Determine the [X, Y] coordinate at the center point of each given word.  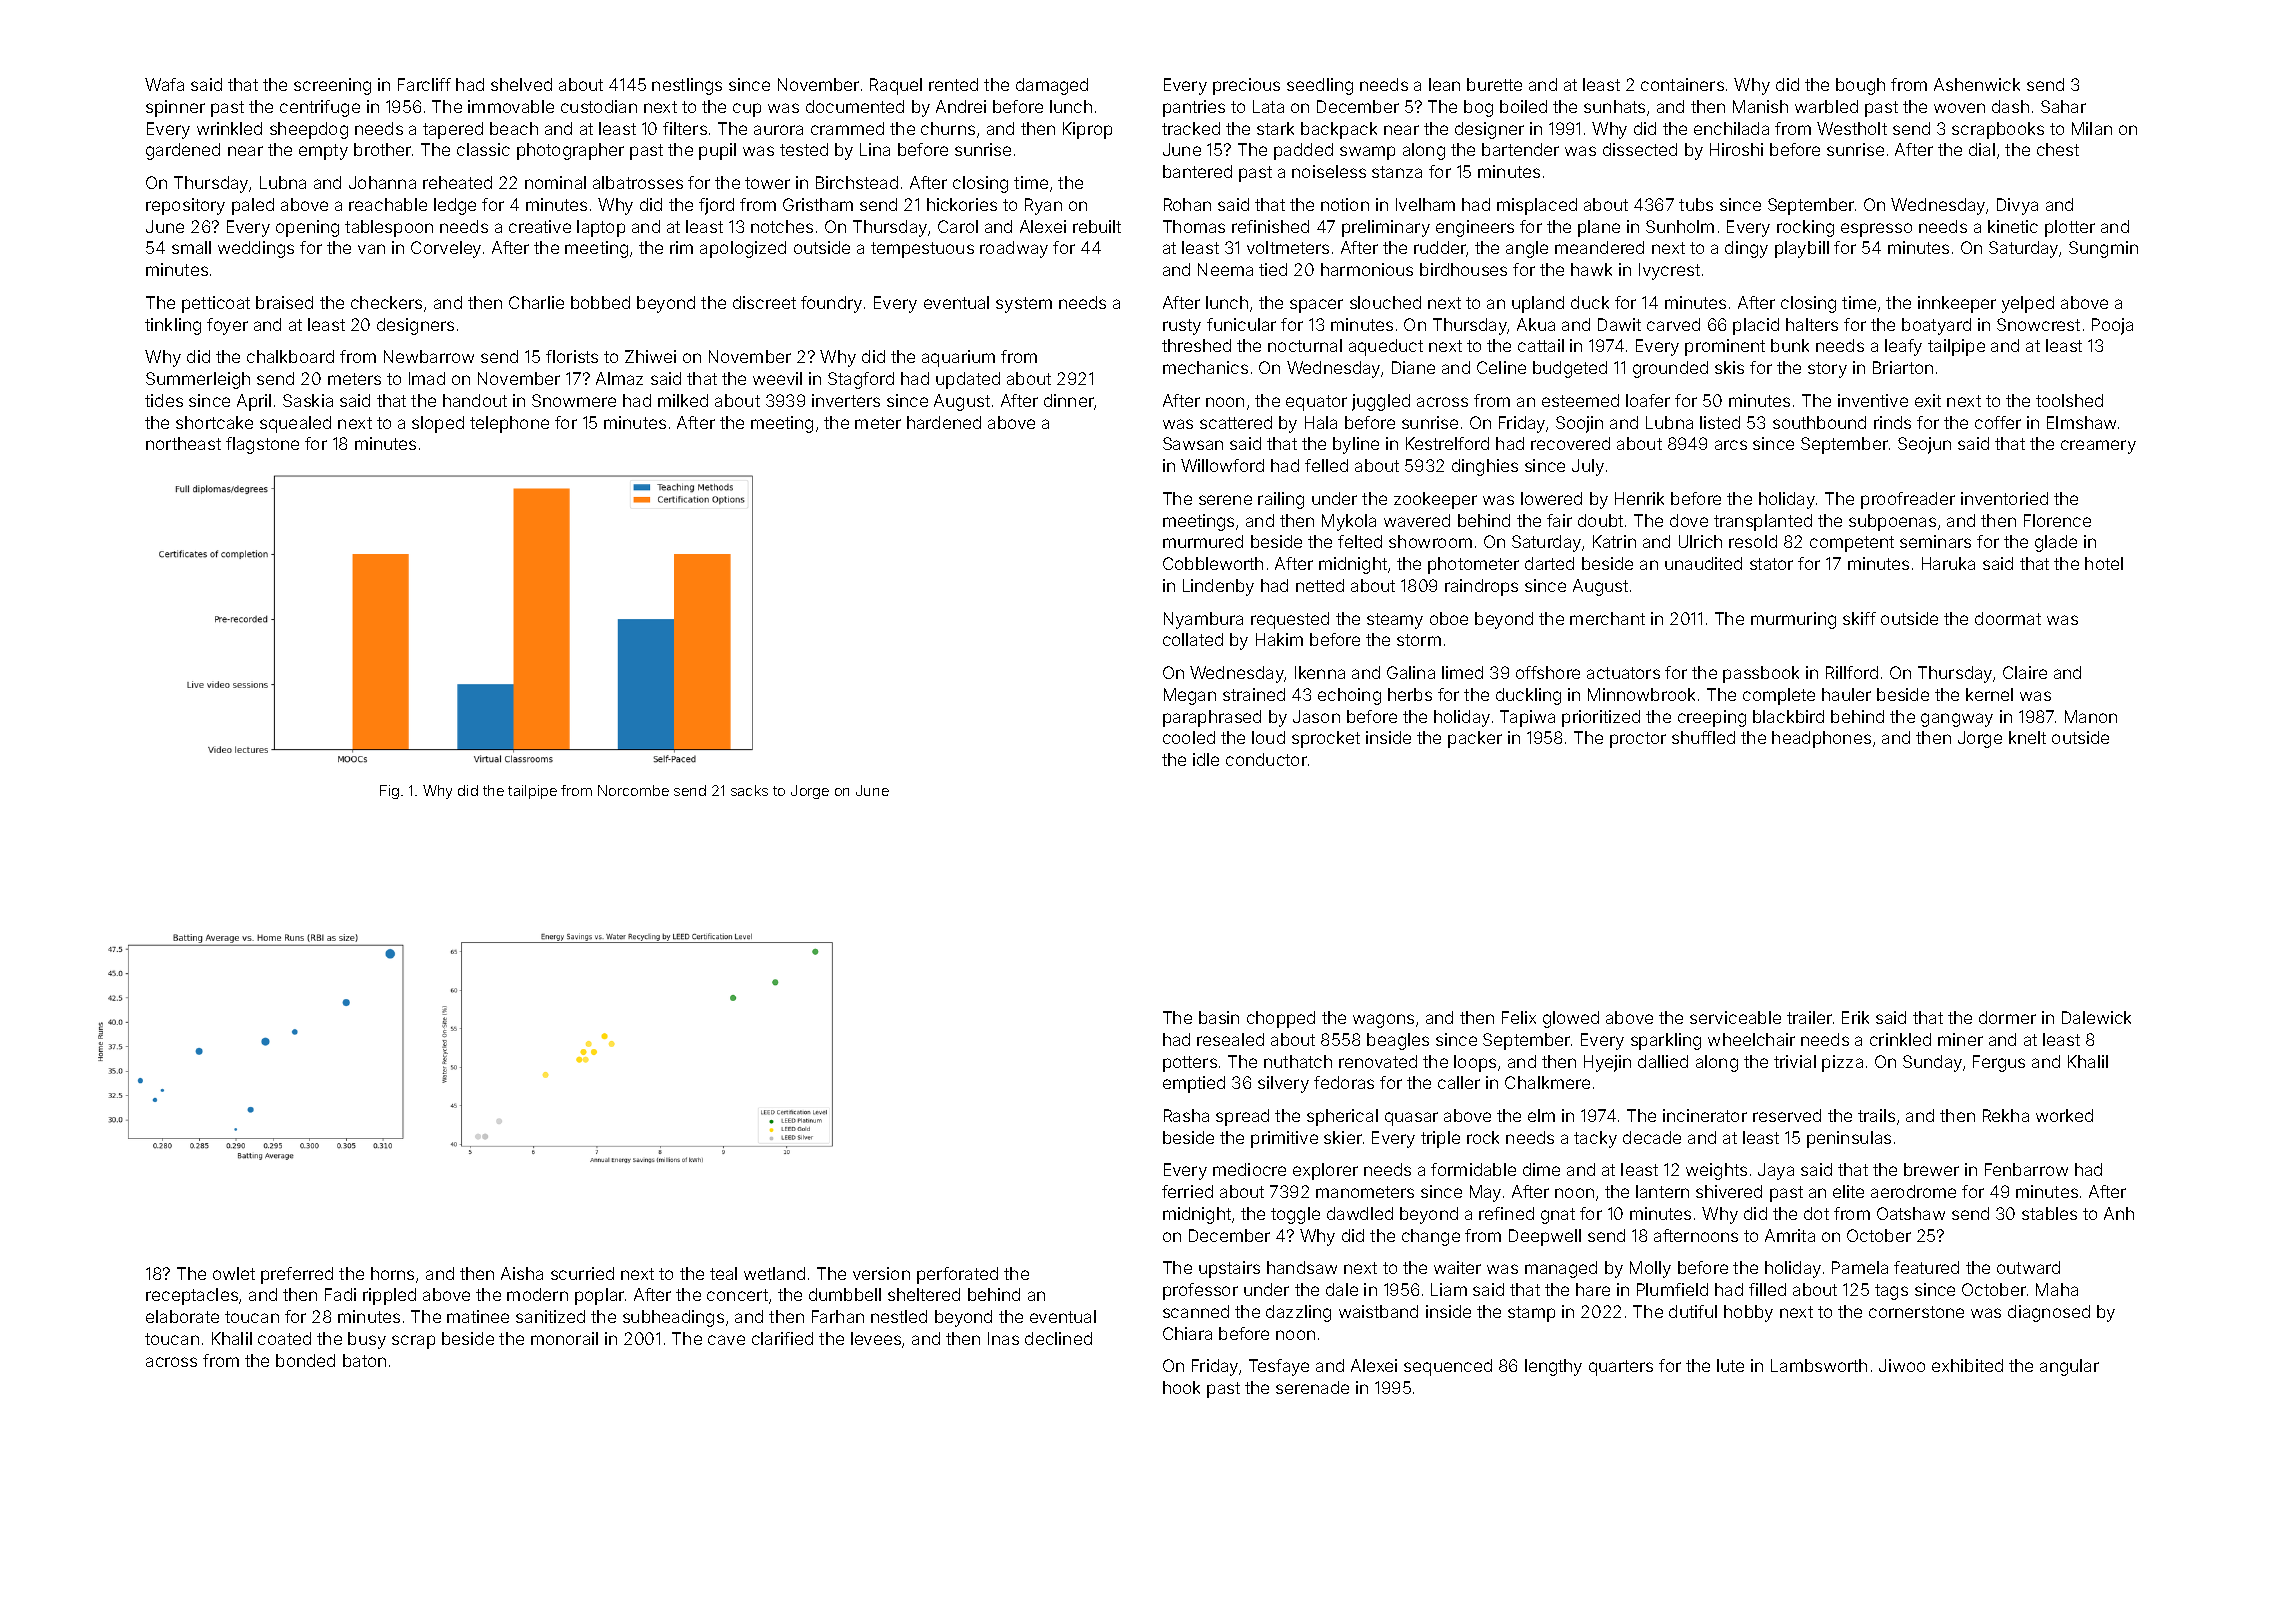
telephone [509, 424]
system [1024, 305]
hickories [962, 204]
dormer [2007, 1017]
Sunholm [1680, 226]
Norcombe [633, 790]
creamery [2098, 447]
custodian [599, 106]
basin [1219, 1017]
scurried [582, 1273]
